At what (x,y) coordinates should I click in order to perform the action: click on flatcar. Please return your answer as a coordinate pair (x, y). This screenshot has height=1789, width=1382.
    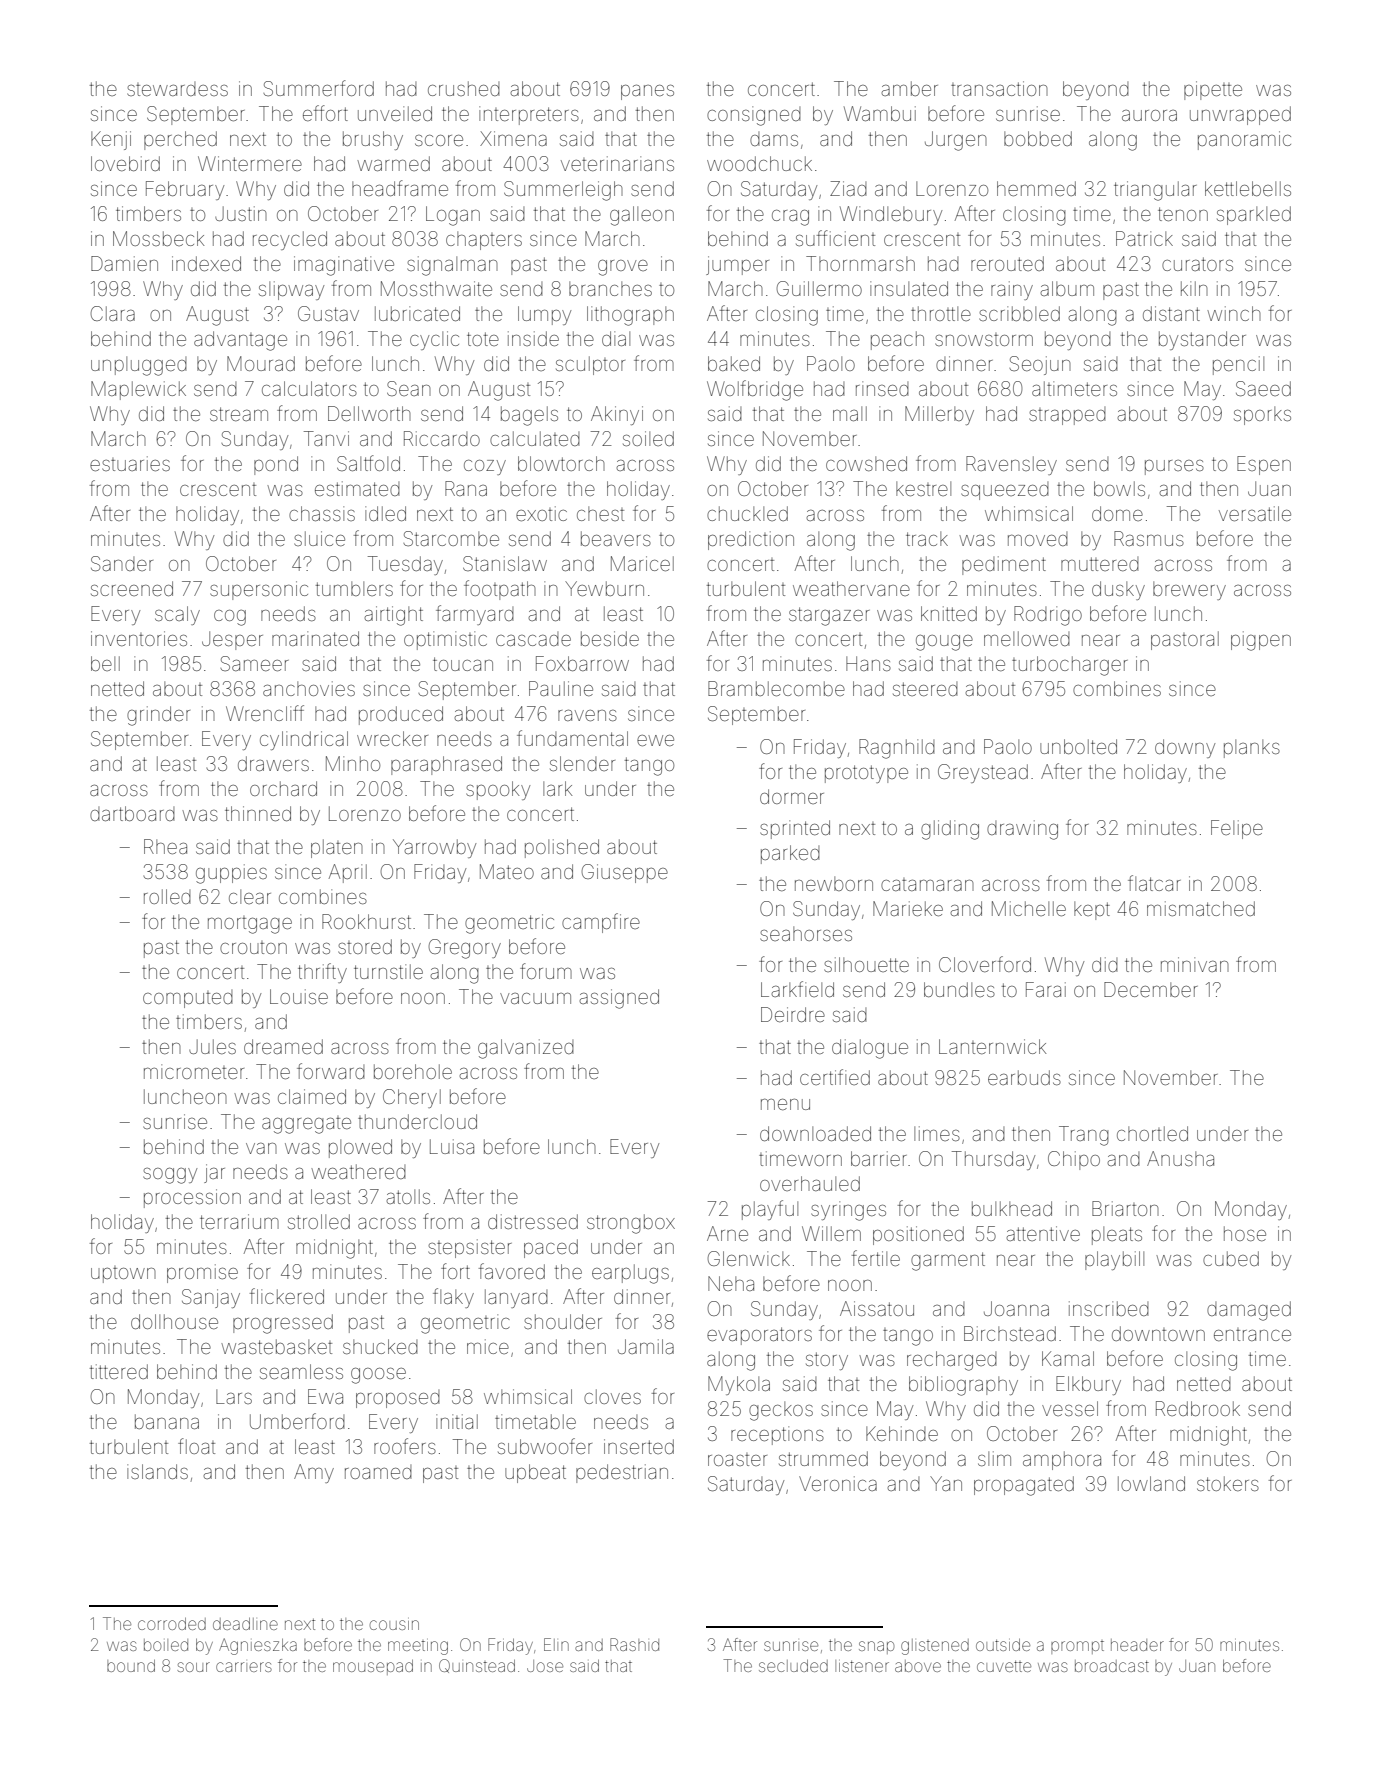
    Looking at the image, I should click on (1154, 883).
